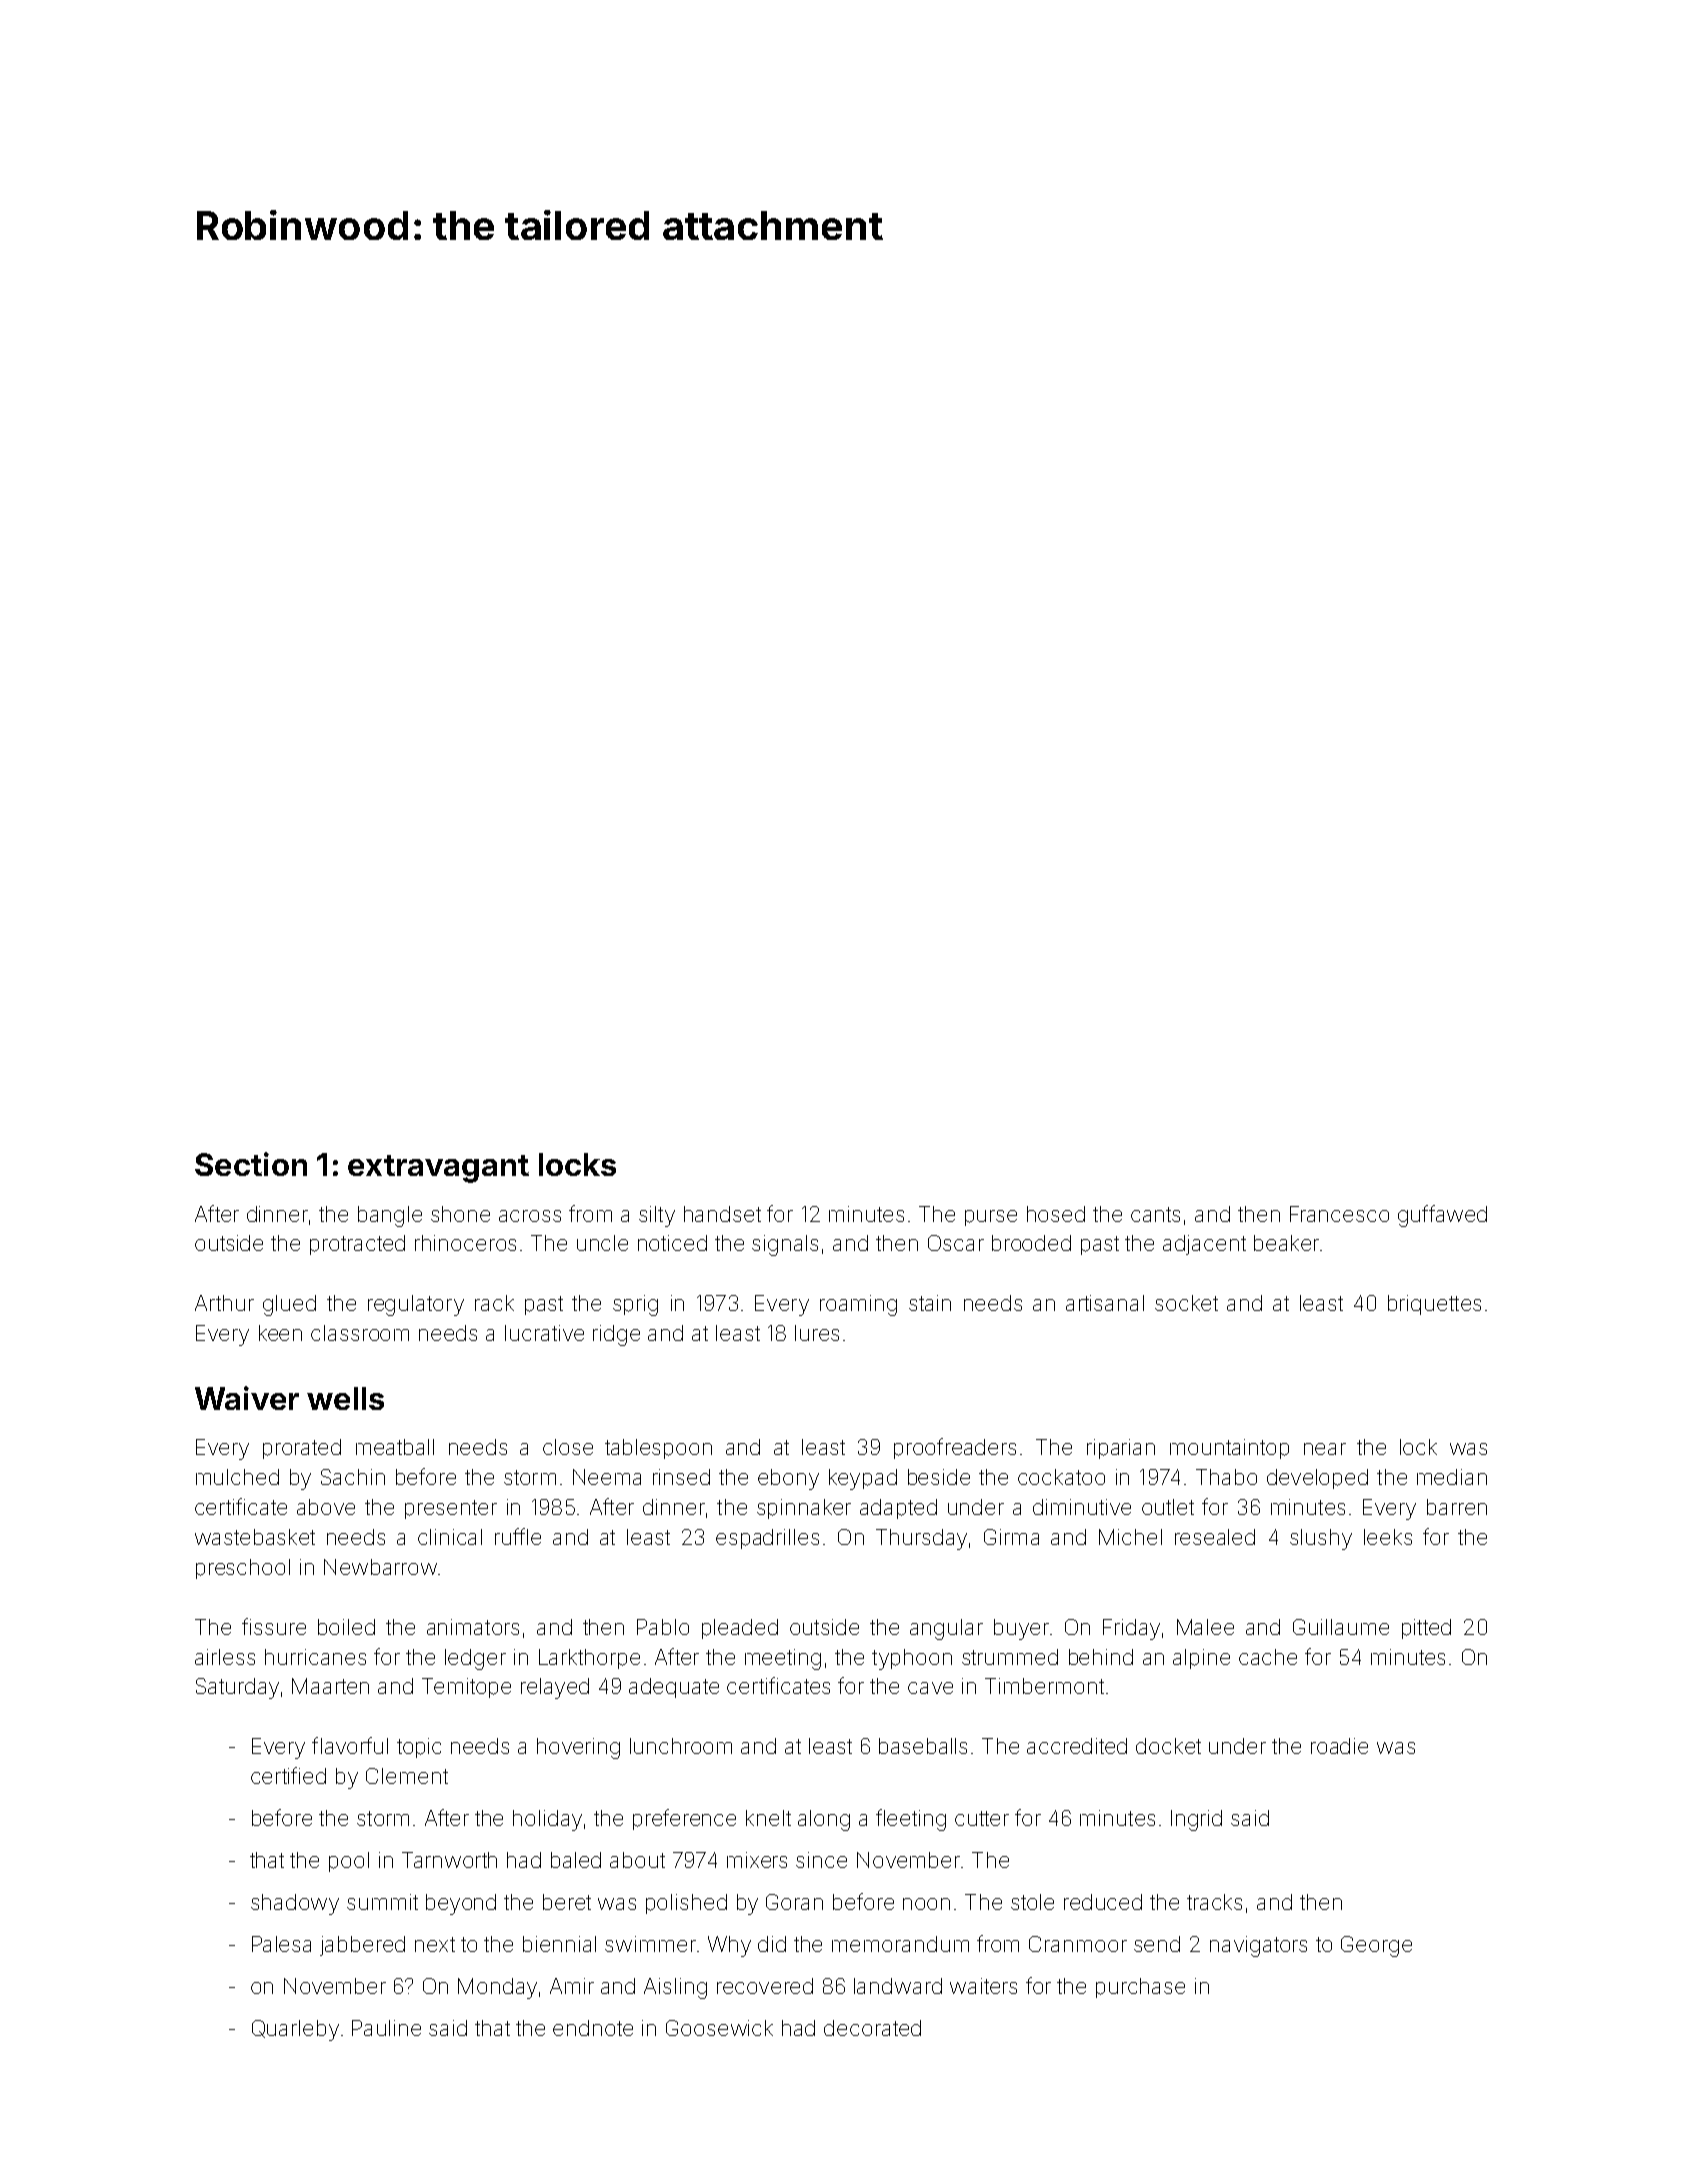 The height and width of the screenshot is (2178, 1683). Describe the element at coordinates (1434, 1305) in the screenshot. I see `briquettes` at that location.
